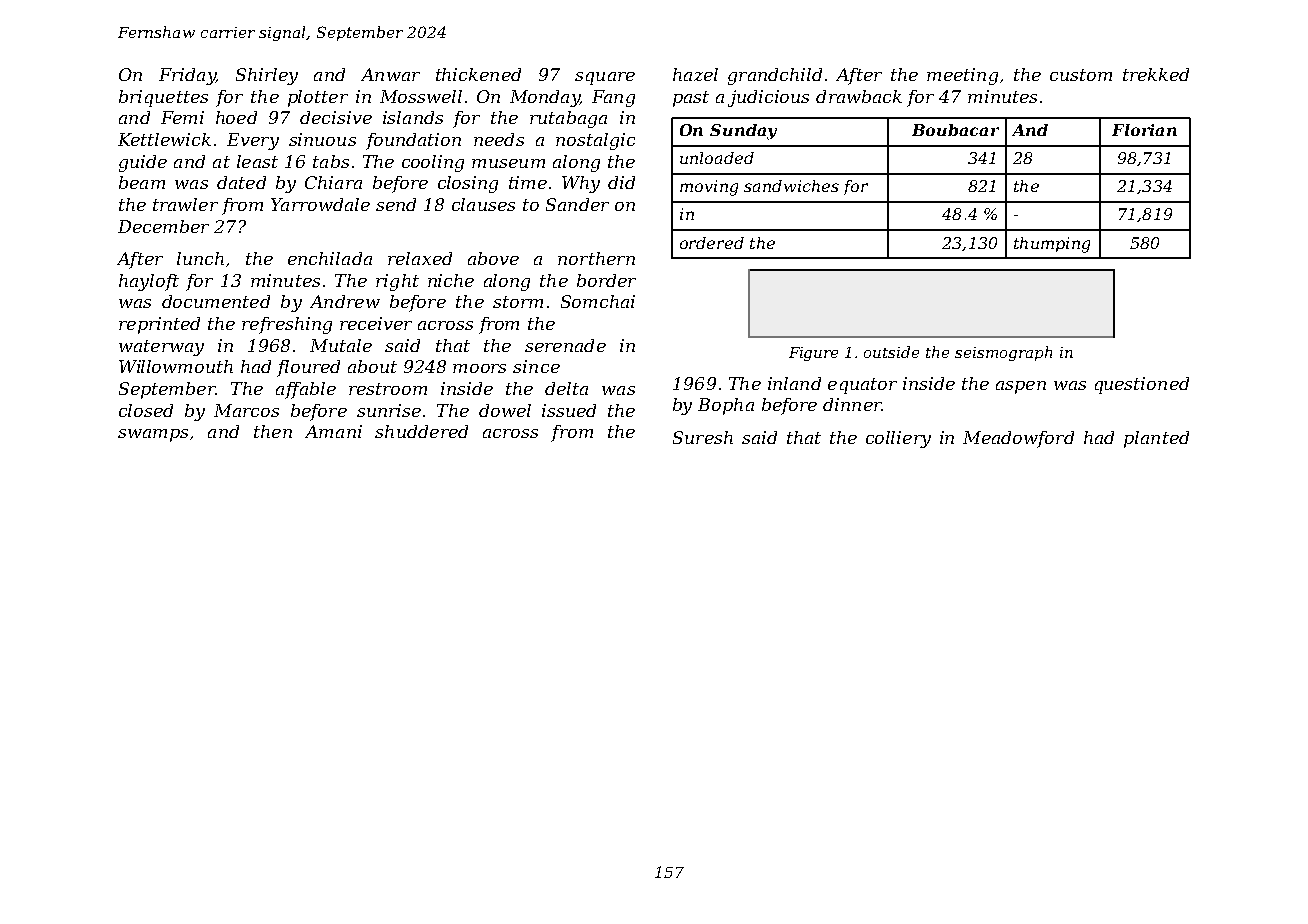 Image resolution: width=1308 pixels, height=924 pixels. Describe the element at coordinates (176, 366) in the page. I see `Willowmouth` at that location.
